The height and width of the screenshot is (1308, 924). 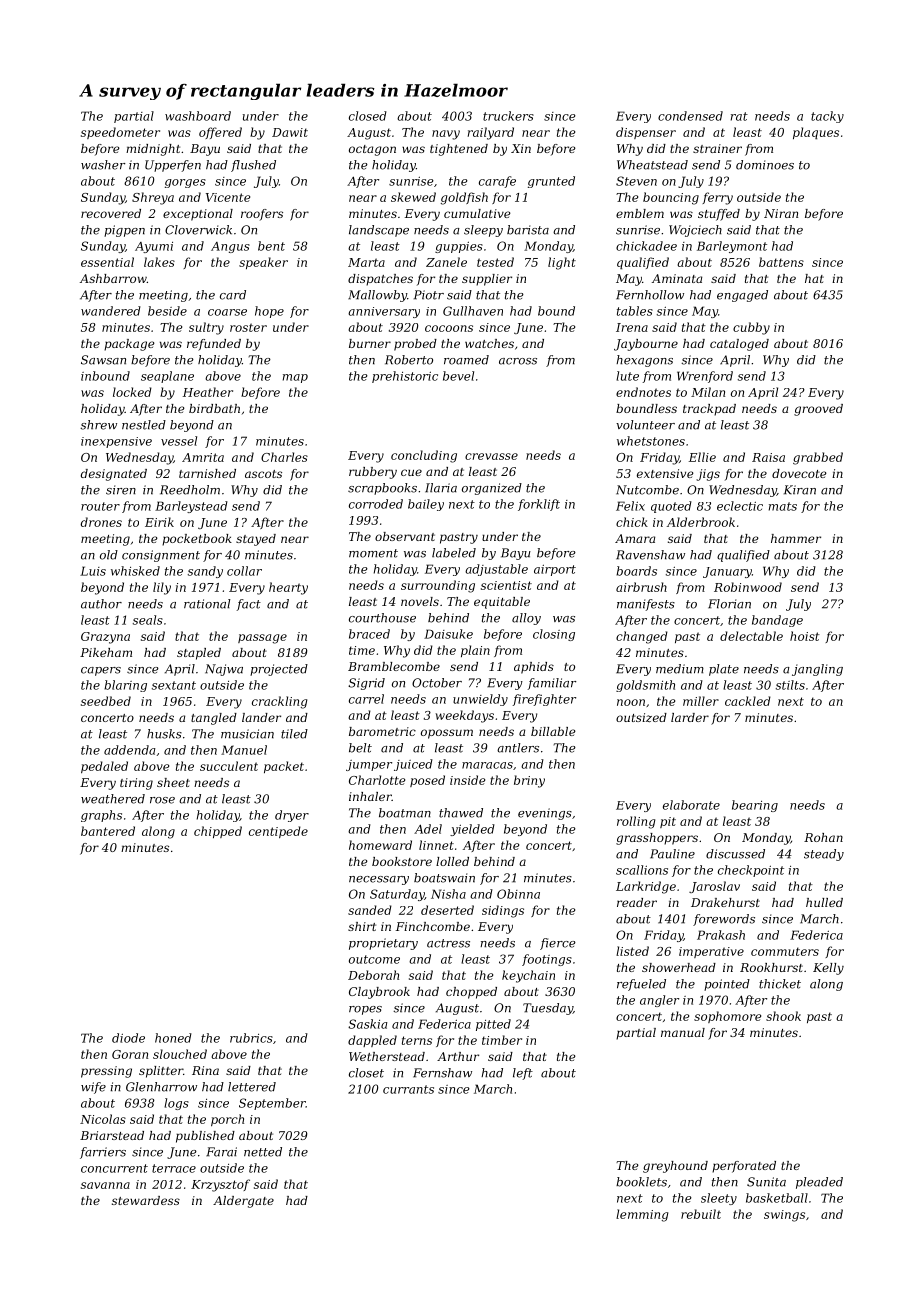 I want to click on locked, so click(x=132, y=392).
